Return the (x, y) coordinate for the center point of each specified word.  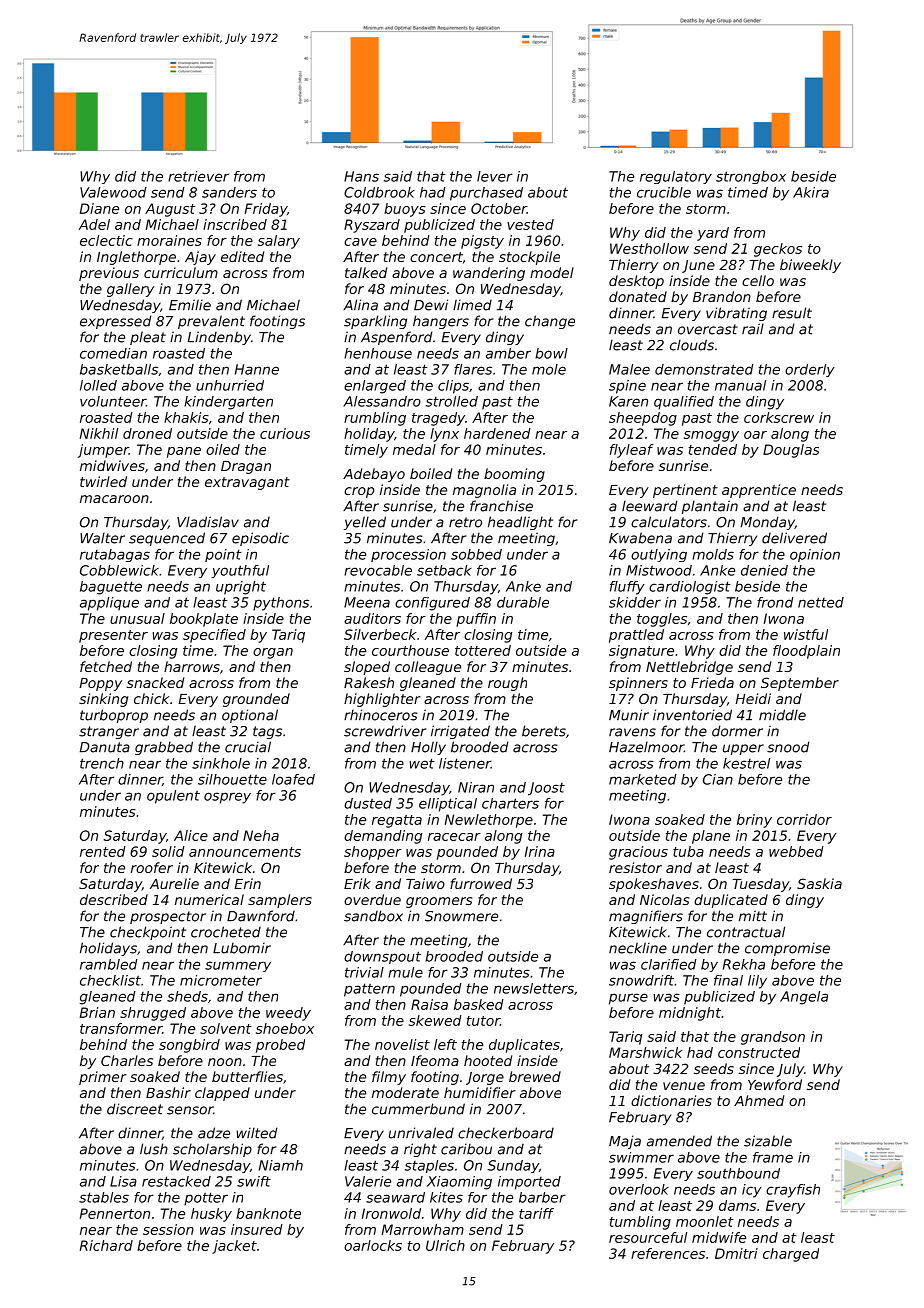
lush (154, 1149)
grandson (773, 1038)
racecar (454, 837)
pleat (148, 338)
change (550, 322)
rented (103, 851)
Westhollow (649, 248)
